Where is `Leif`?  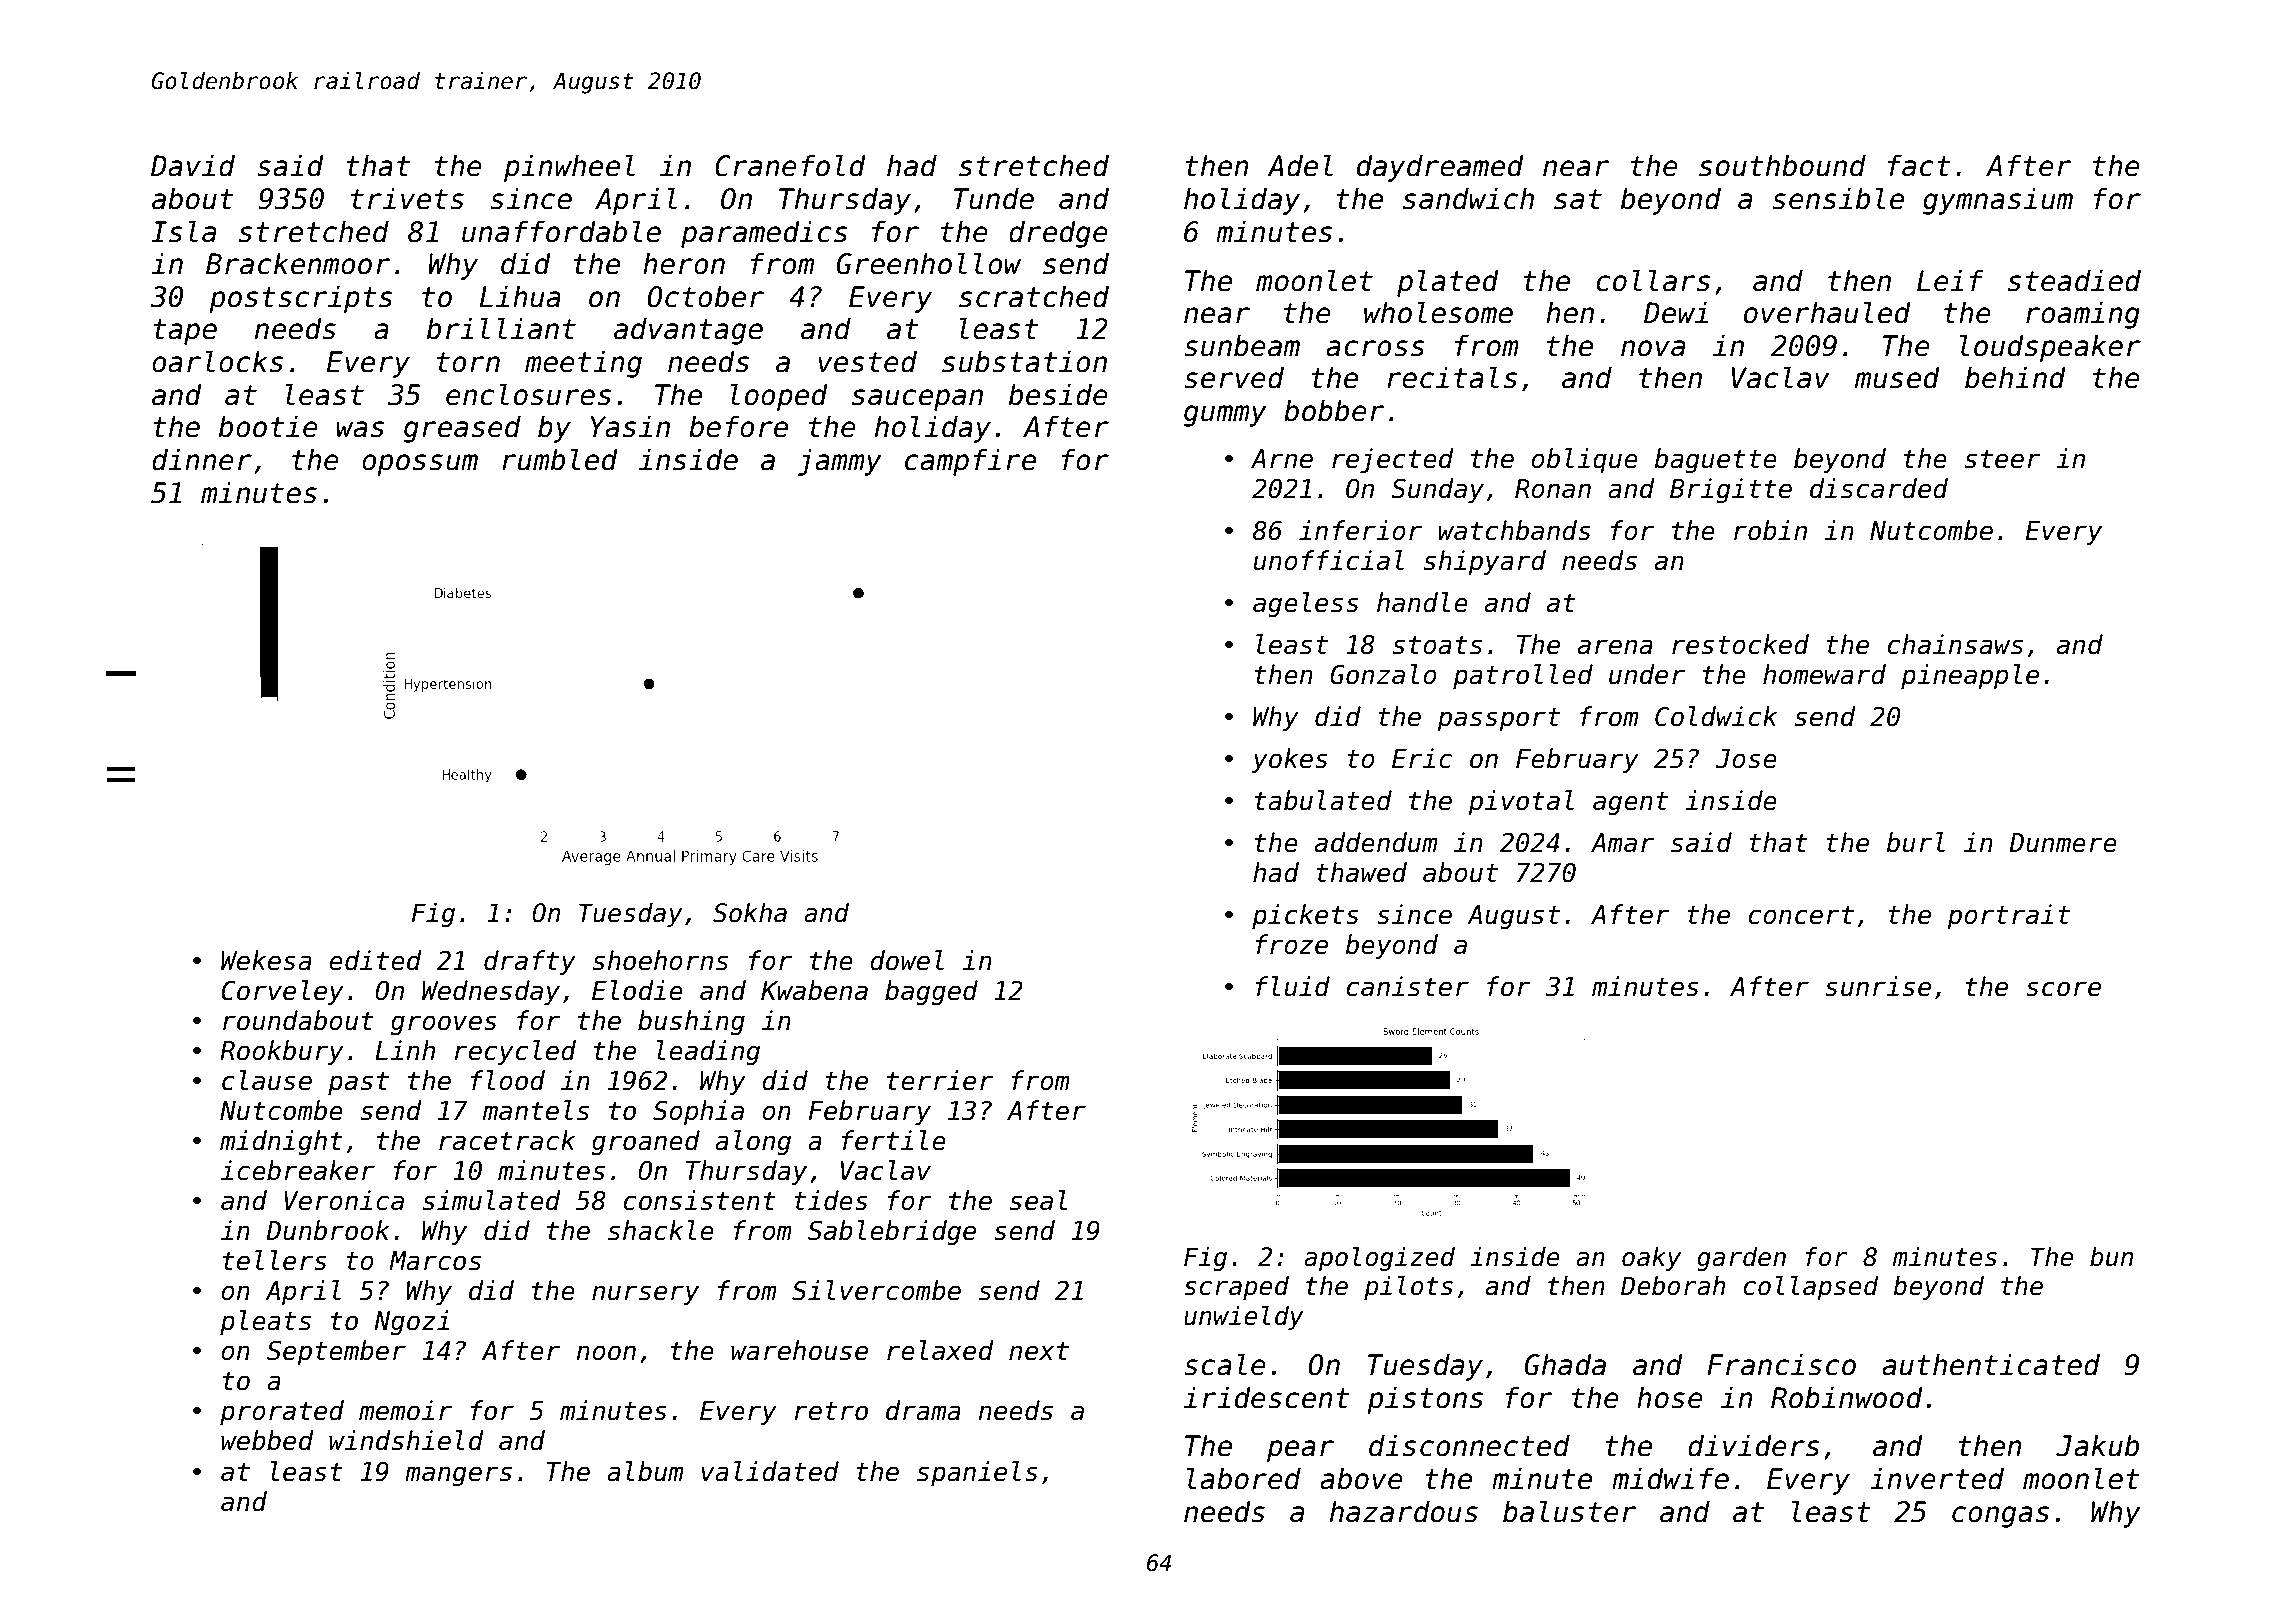
Leif is located at coordinates (1950, 280).
